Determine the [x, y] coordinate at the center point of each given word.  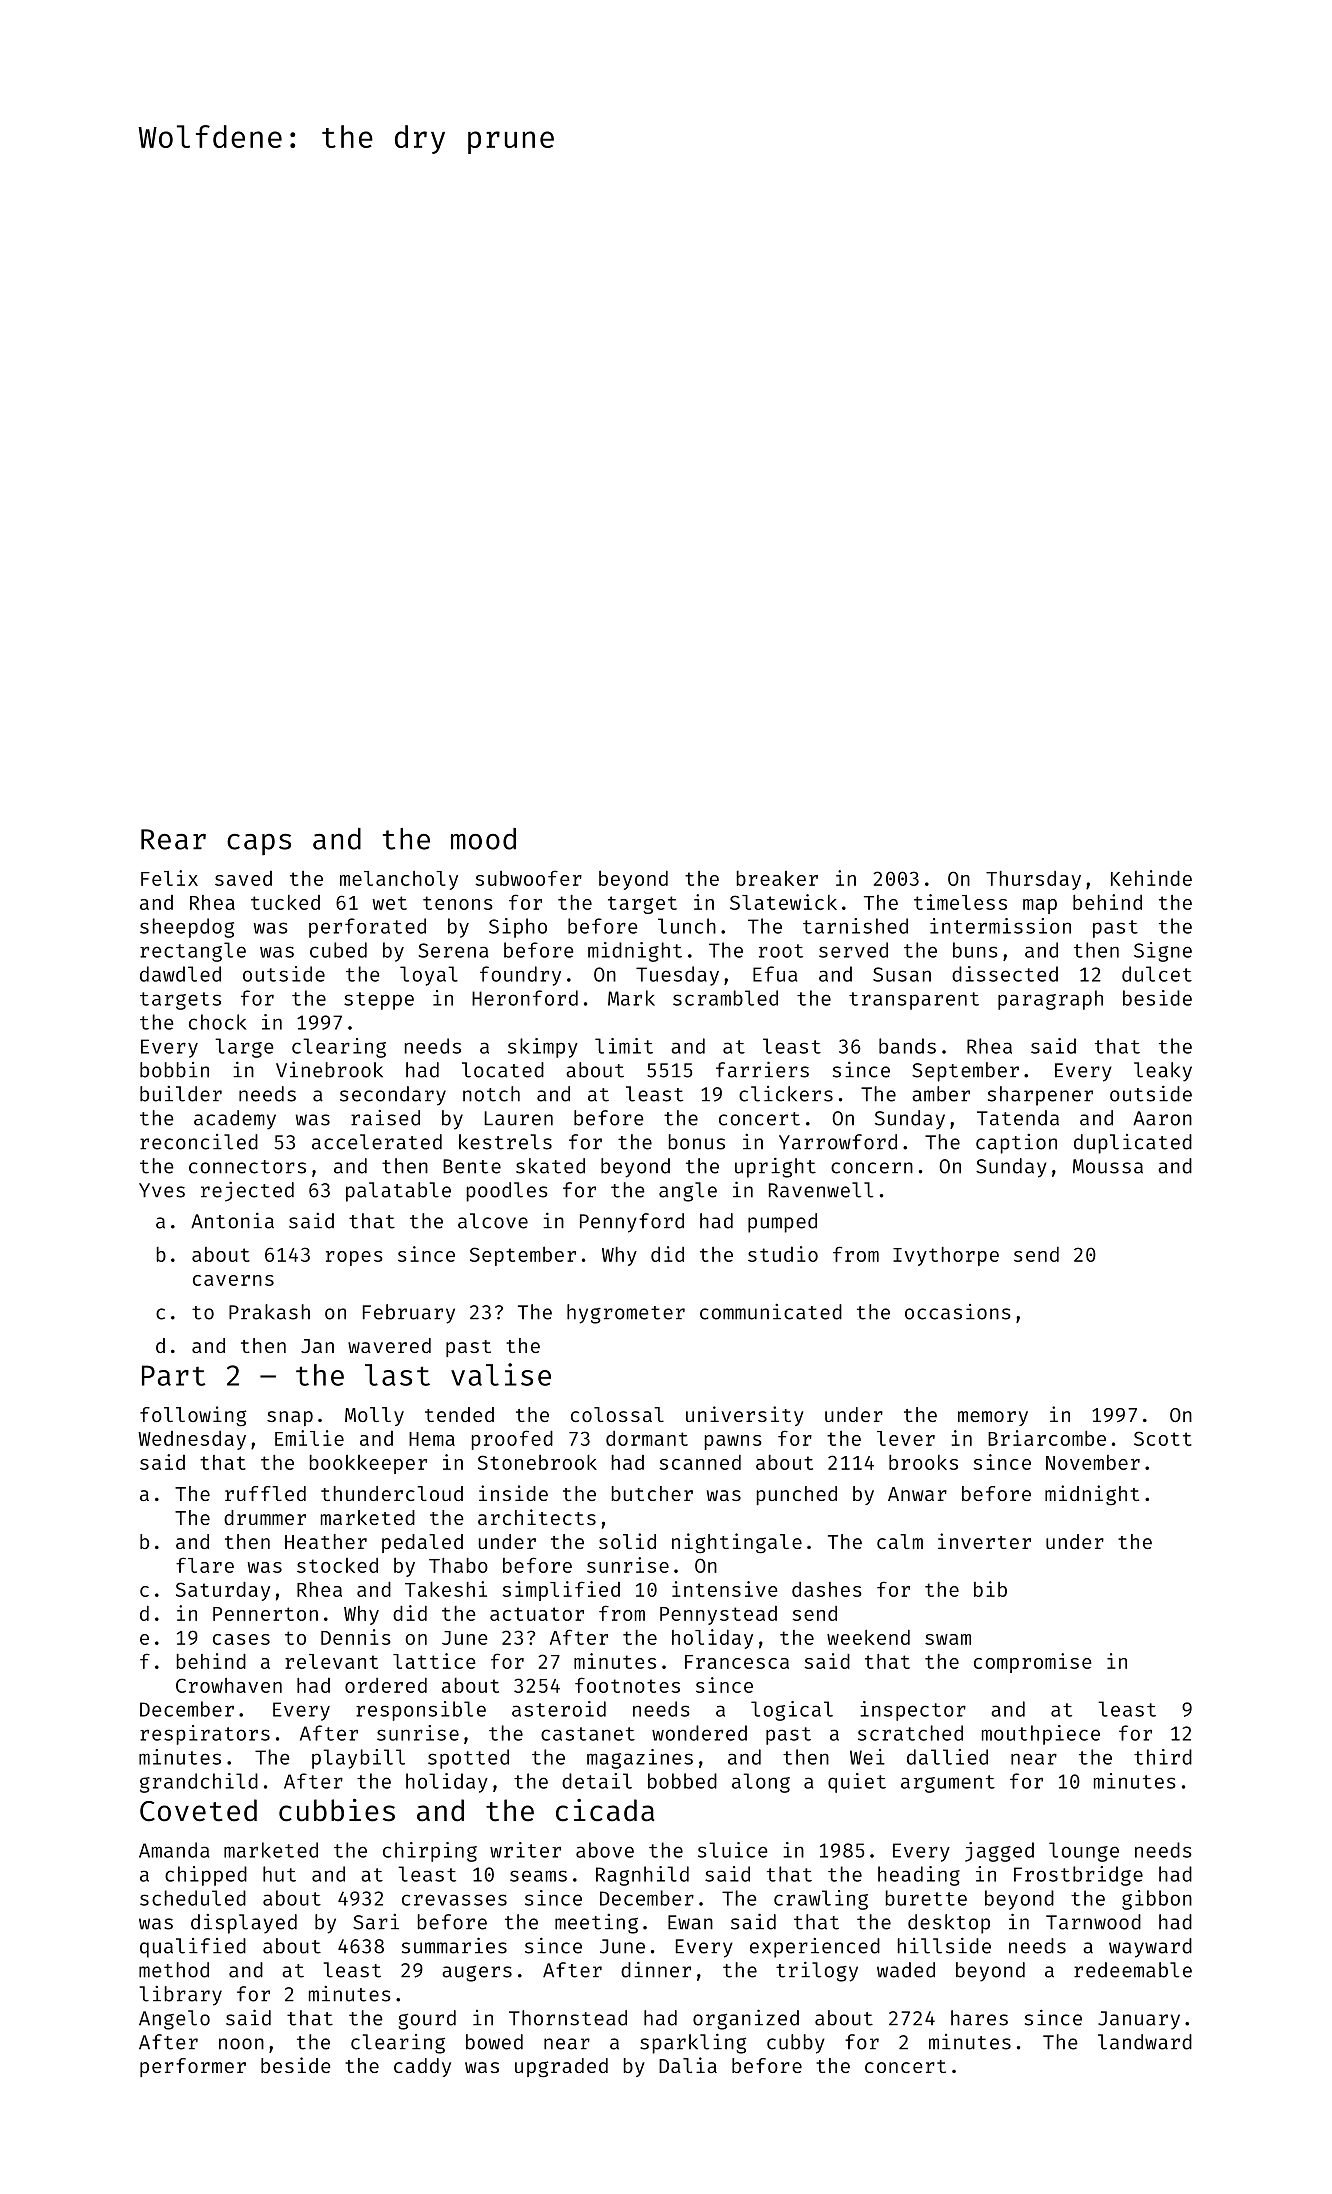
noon [241, 2044]
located [503, 1070]
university [745, 1416]
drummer [265, 1517]
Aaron [1162, 1118]
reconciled [199, 1142]
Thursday [1033, 880]
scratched [910, 1733]
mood [483, 839]
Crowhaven [229, 1685]
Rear [173, 839]
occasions [958, 1312]
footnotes [627, 1685]
